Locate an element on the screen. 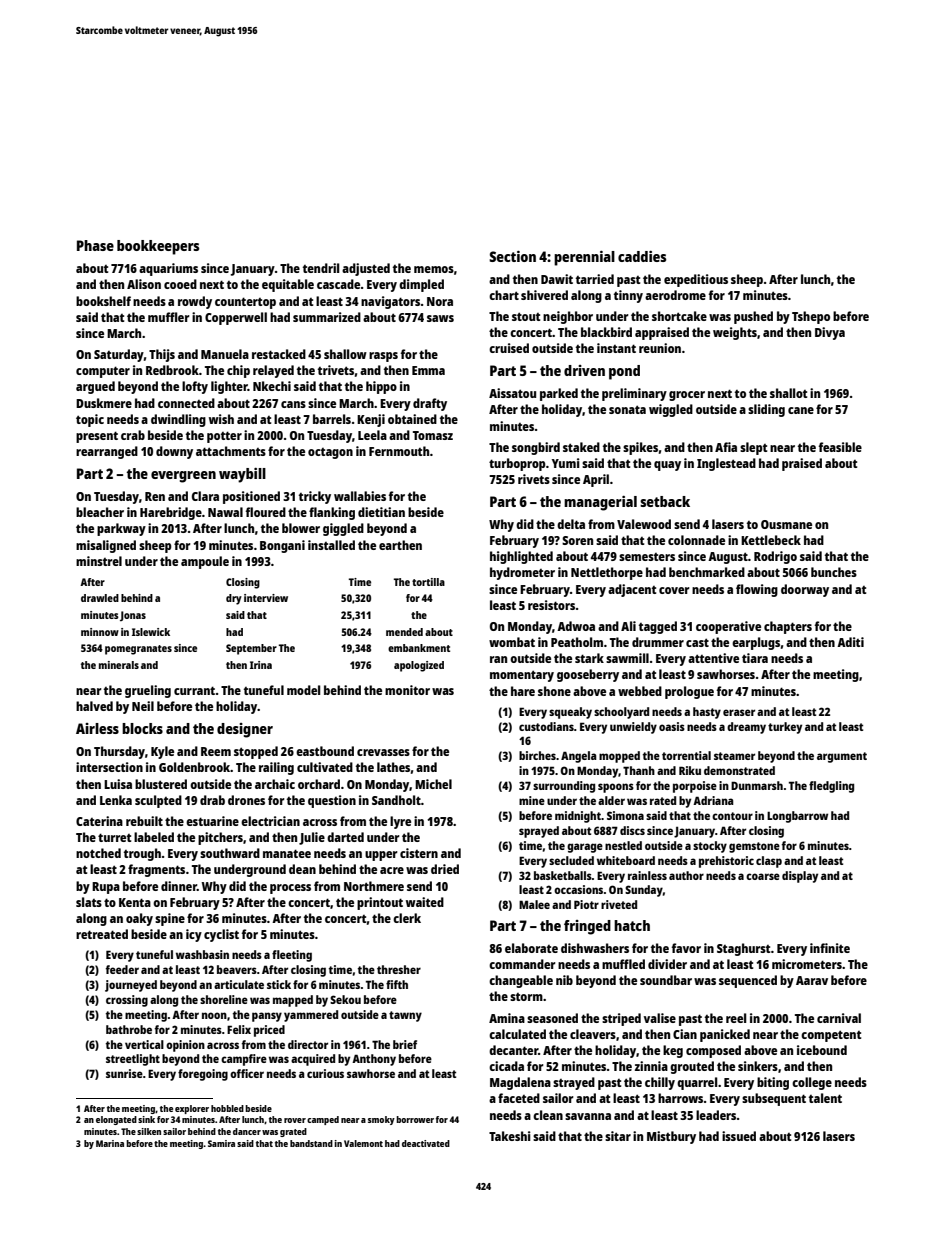 This screenshot has height=1233, width=952. memos is located at coordinates (434, 269).
